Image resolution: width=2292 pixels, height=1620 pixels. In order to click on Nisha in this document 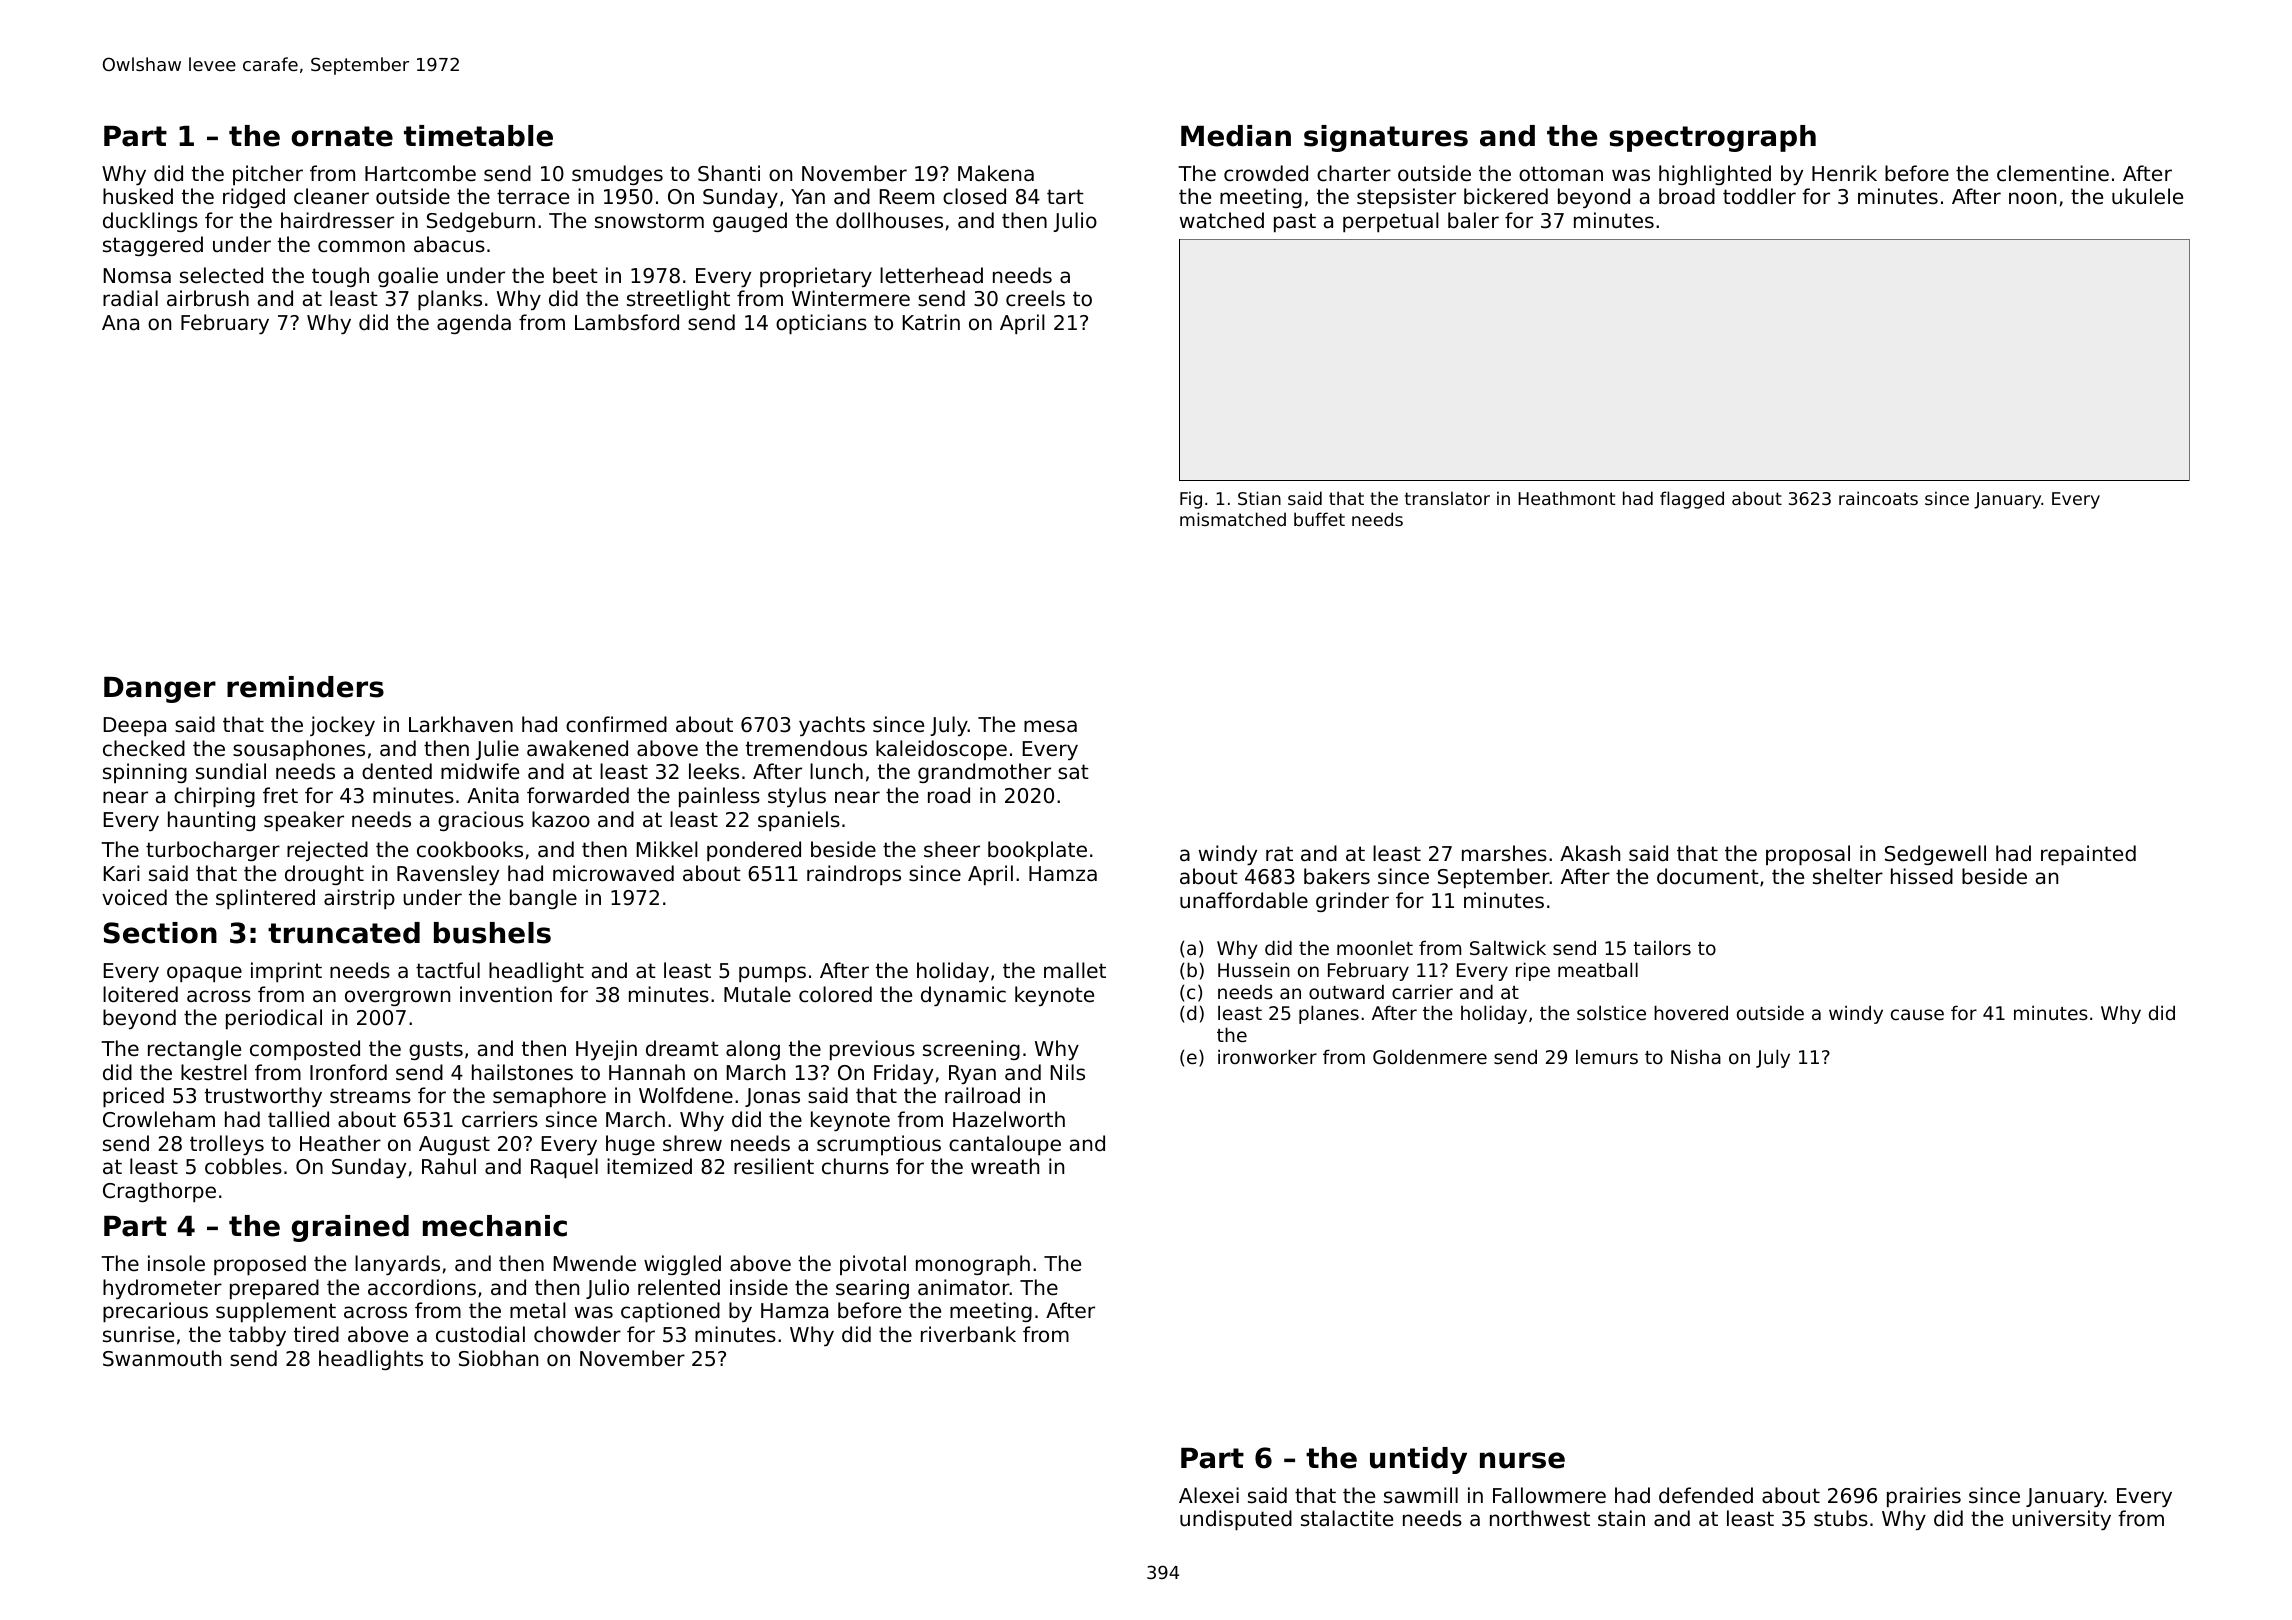, I will do `click(1696, 1056)`.
